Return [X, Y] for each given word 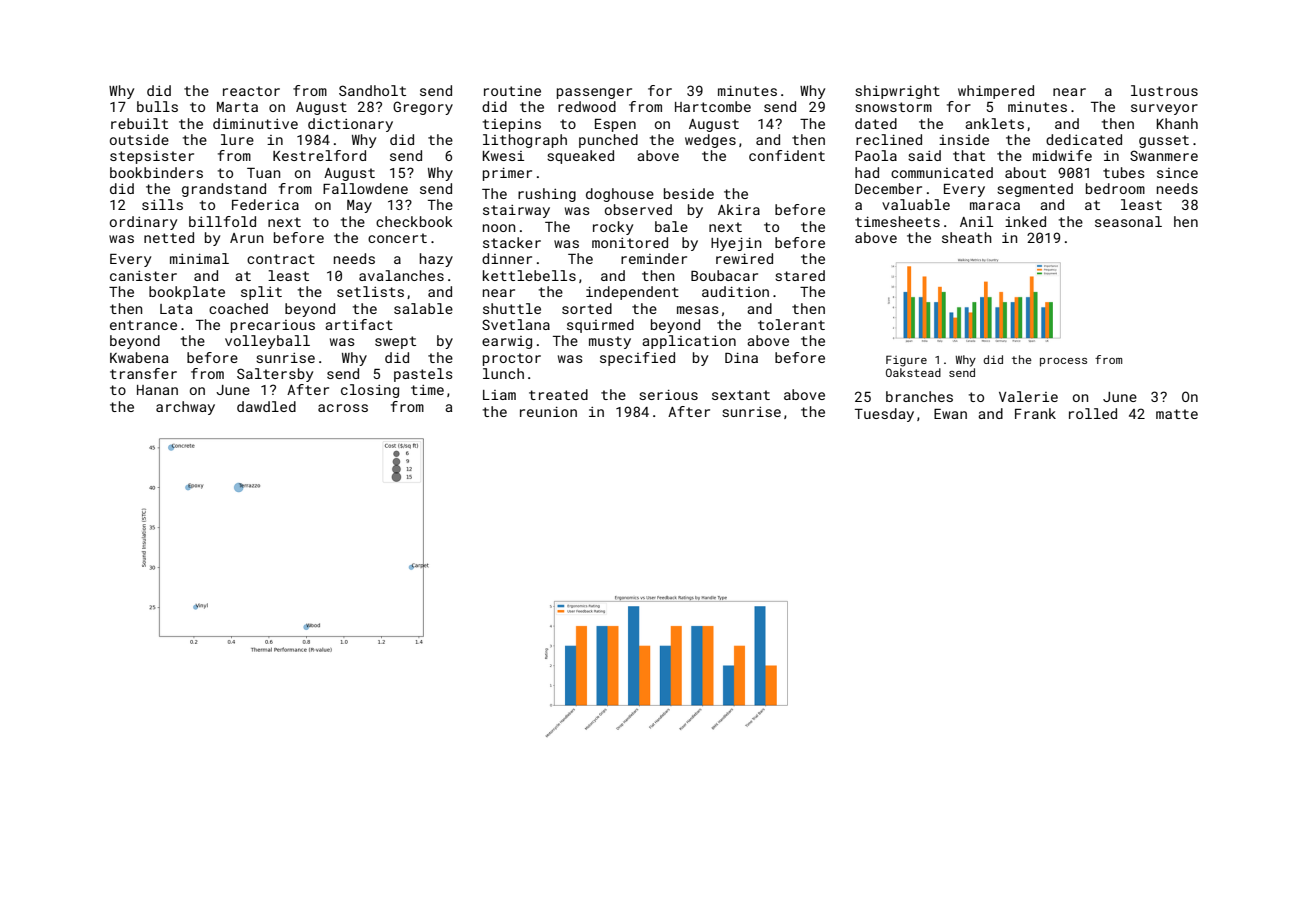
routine [512, 91]
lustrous [1164, 90]
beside [689, 193]
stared [800, 275]
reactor [251, 91]
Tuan [263, 173]
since [1177, 173]
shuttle [512, 308]
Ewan [950, 414]
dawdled [266, 406]
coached [238, 308]
